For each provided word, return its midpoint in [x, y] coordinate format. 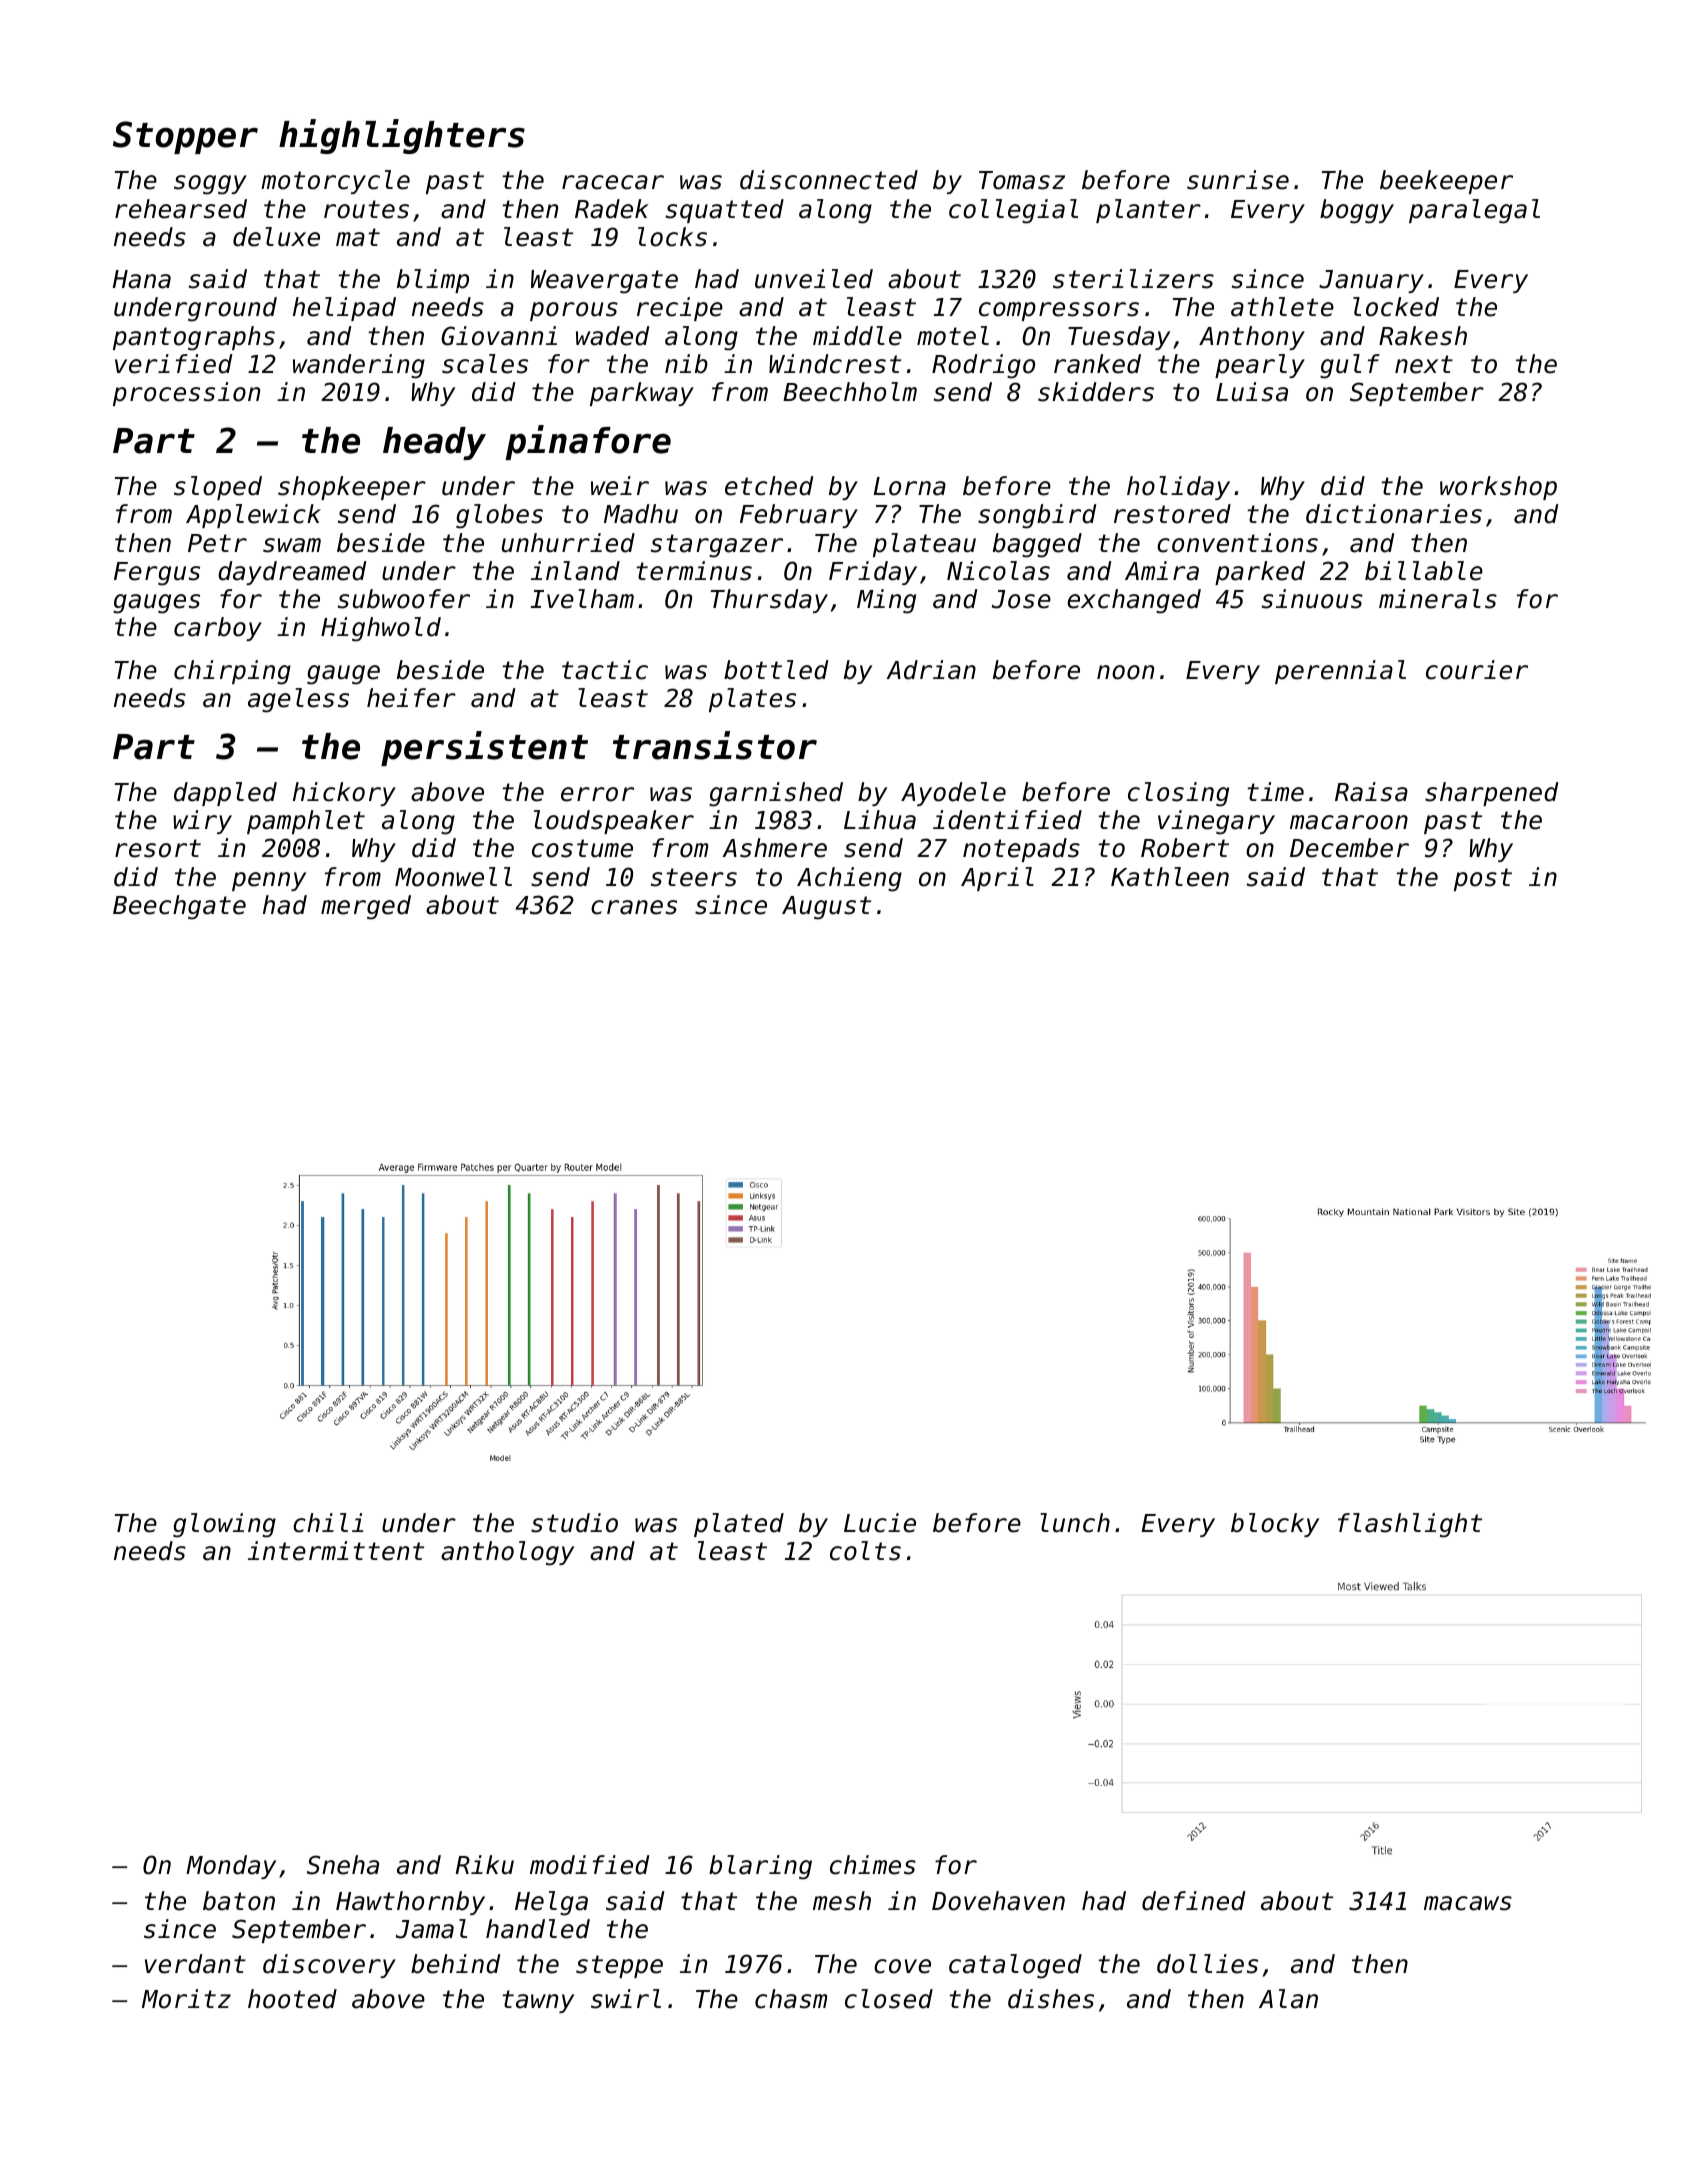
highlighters [402, 136]
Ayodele [953, 794]
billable [1424, 571]
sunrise [1238, 180]
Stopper [185, 137]
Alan [1288, 1999]
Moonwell [453, 877]
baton [239, 1901]
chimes [873, 1865]
